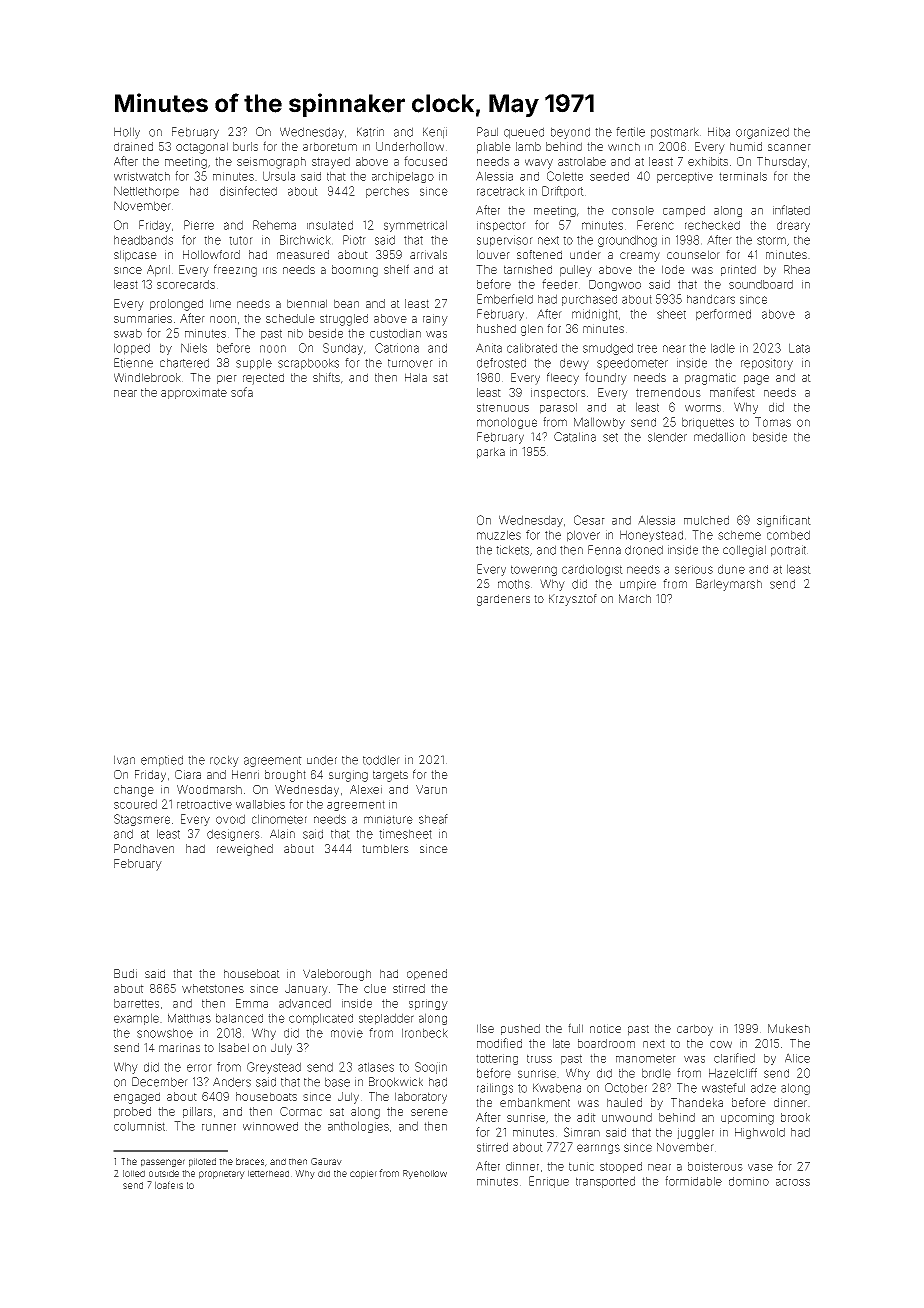 The width and height of the image is (924, 1308). Describe the element at coordinates (489, 348) in the image. I see `Anita` at that location.
